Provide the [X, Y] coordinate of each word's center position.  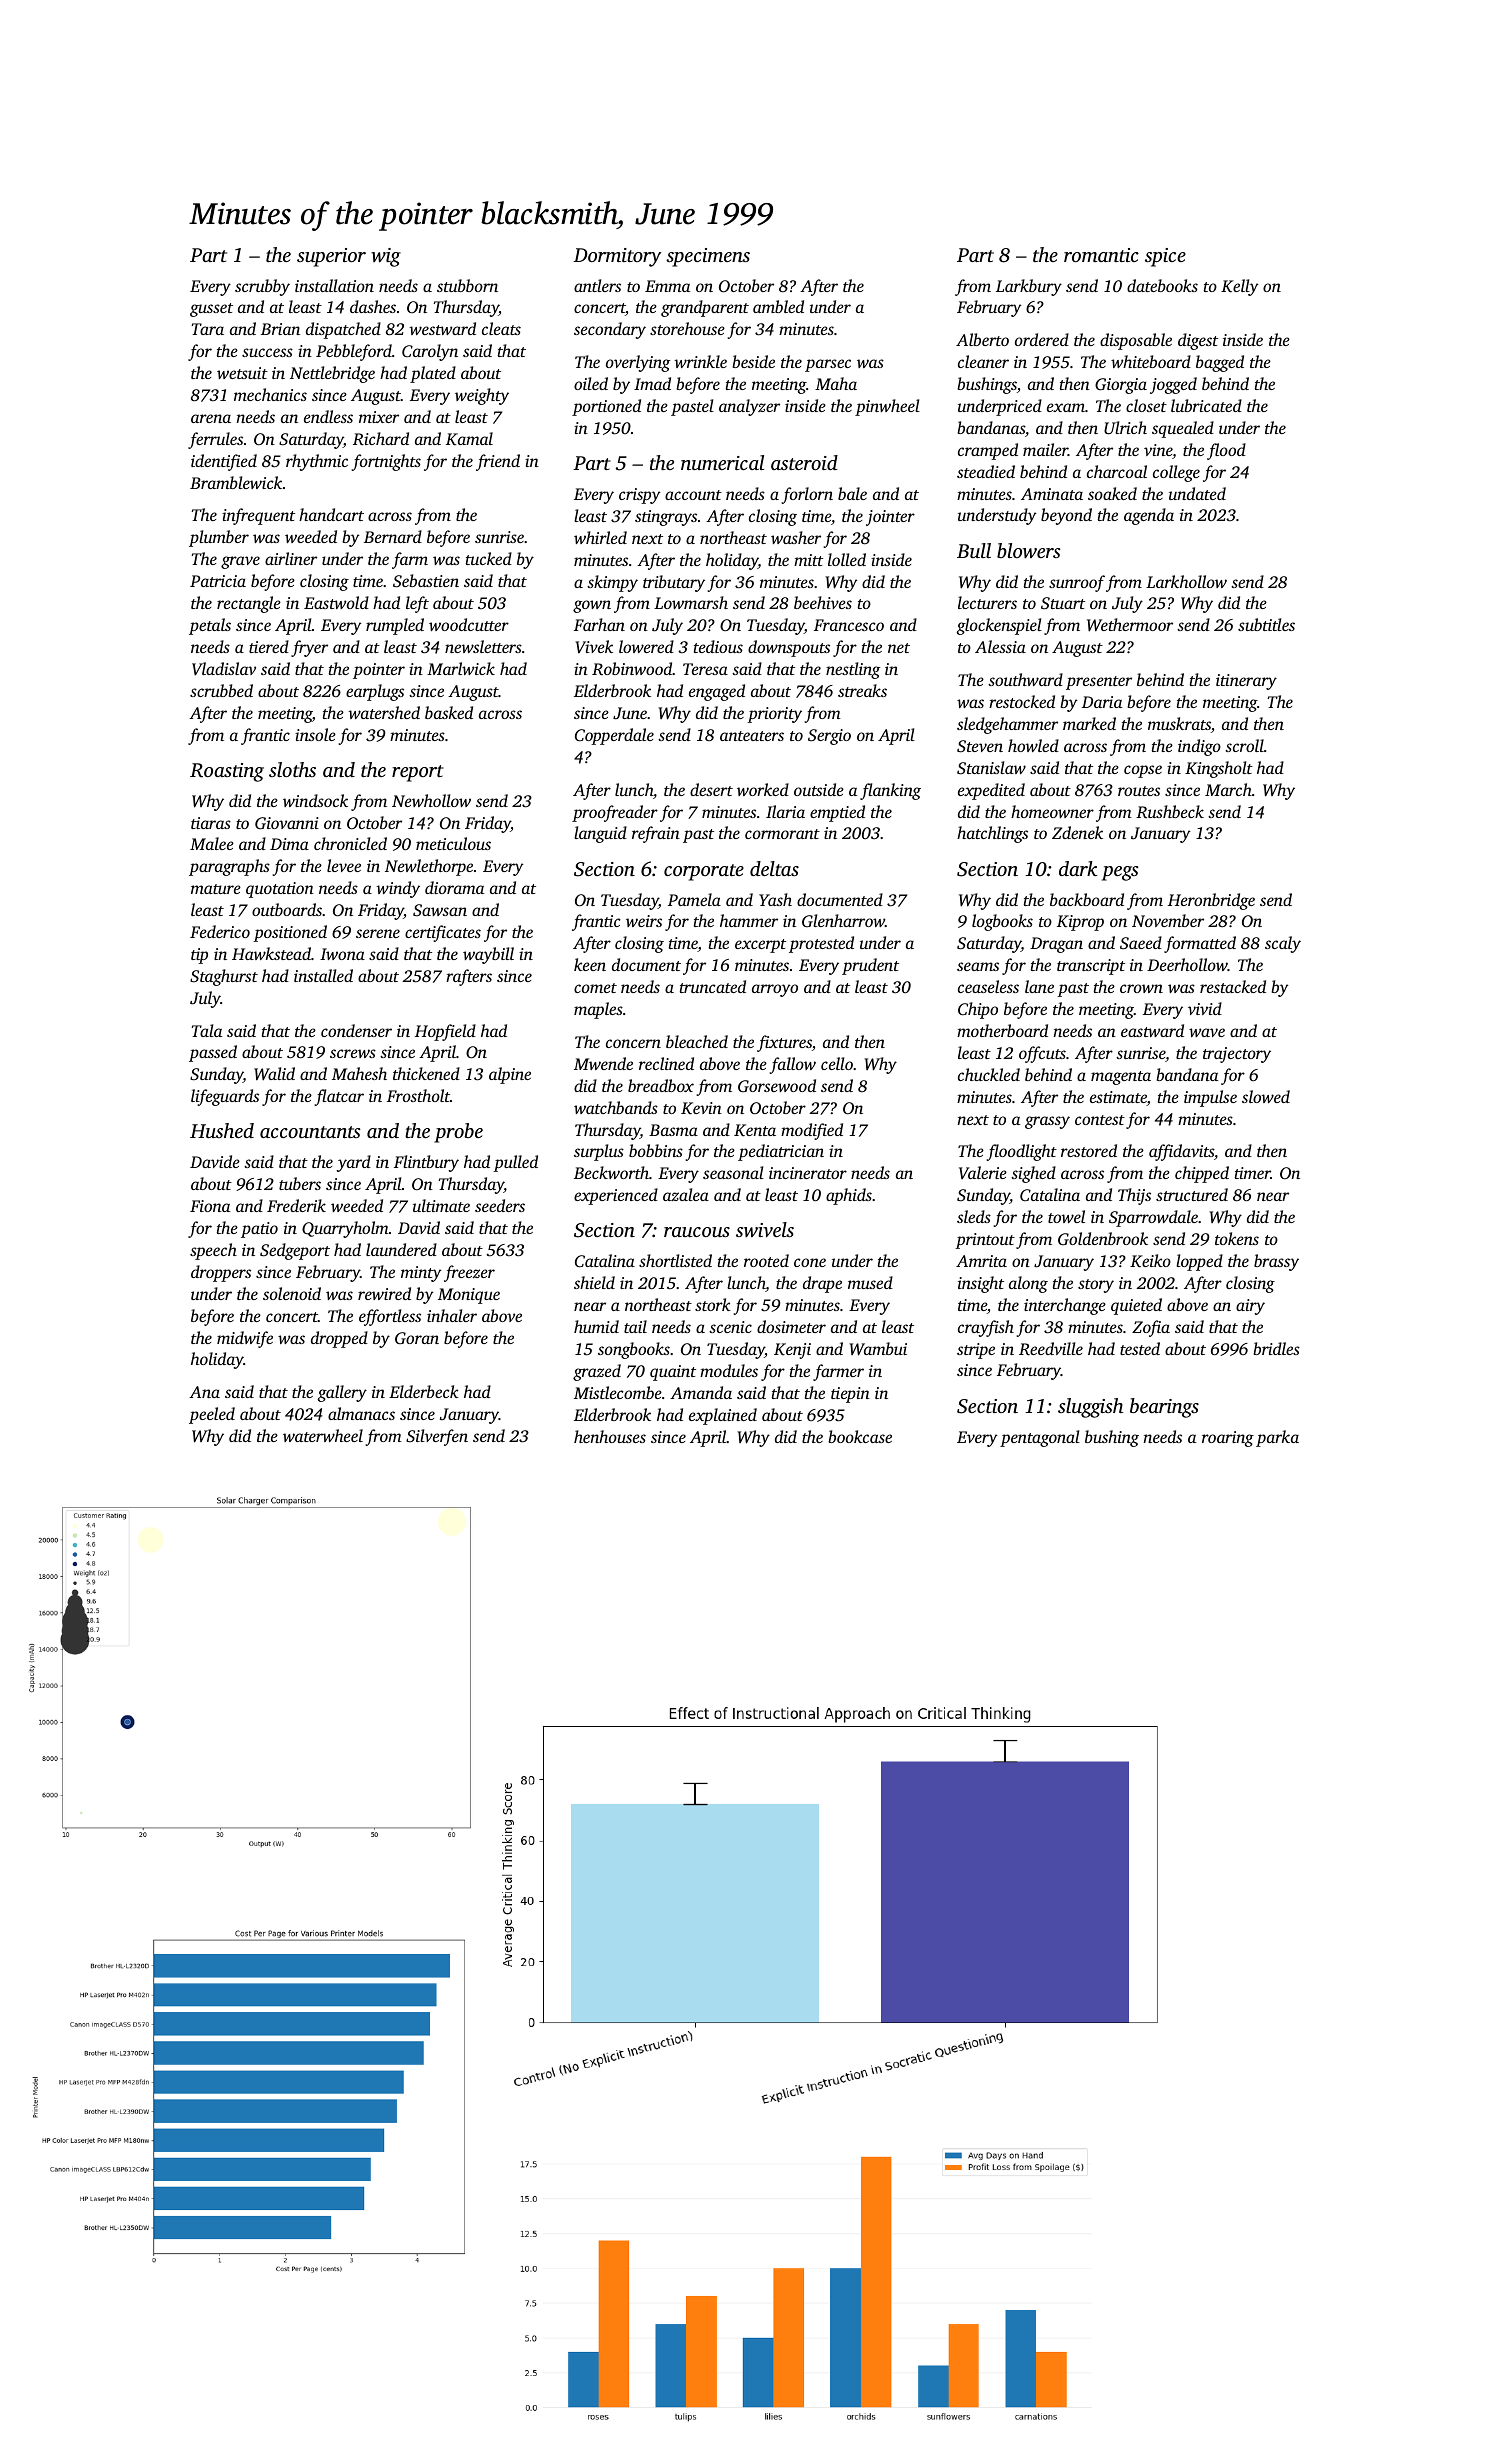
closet [1146, 405]
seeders [500, 1205]
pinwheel [887, 407]
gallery [342, 1393]
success [267, 352]
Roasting [227, 772]
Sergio [829, 737]
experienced [616, 1196]
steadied [986, 471]
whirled [600, 537]
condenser [356, 1030]
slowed [1266, 1096]
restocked [1022, 701]
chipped [1202, 1174]
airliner [291, 558]
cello [837, 1063]
